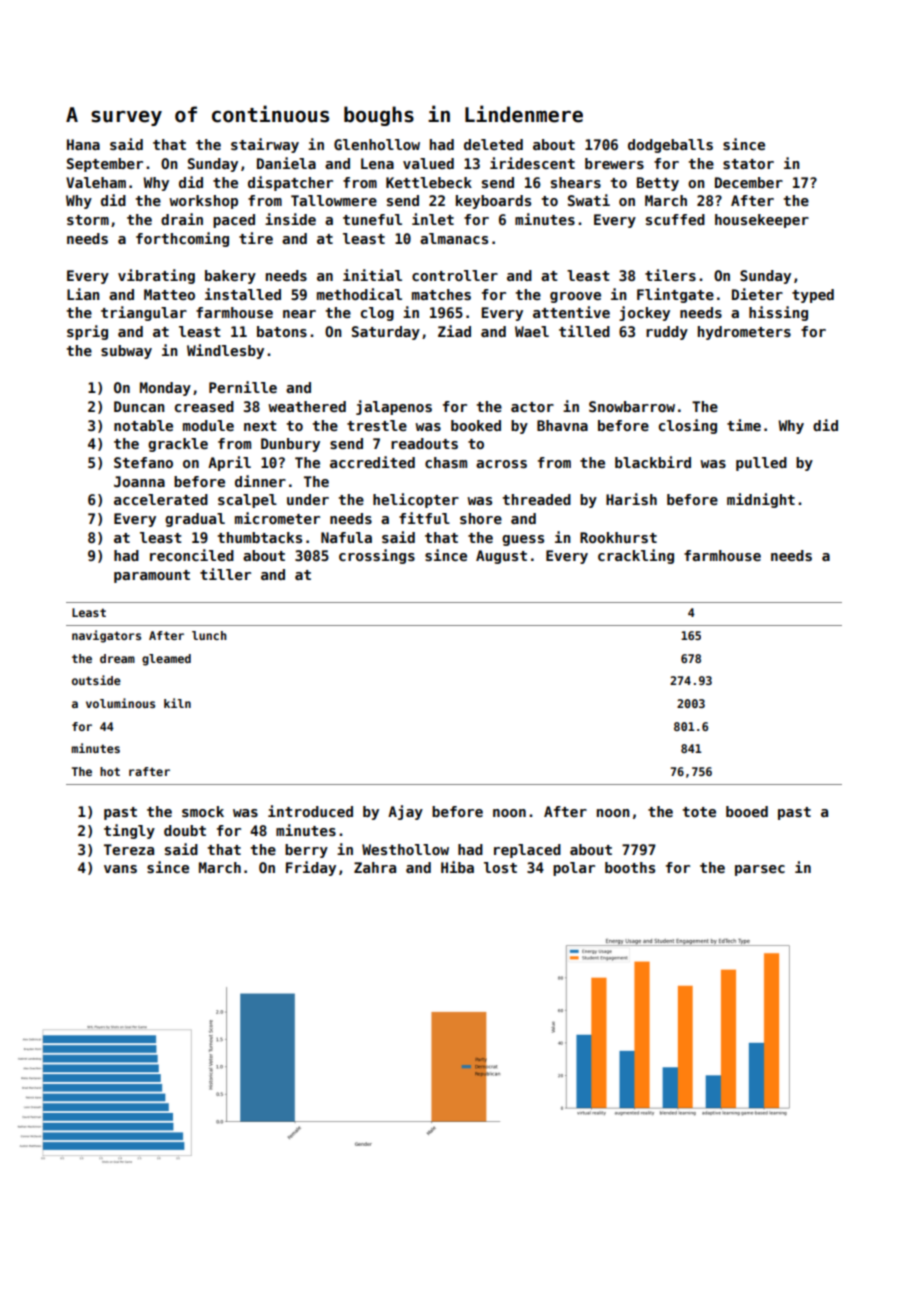 The width and height of the page is (908, 1316). Describe the element at coordinates (129, 831) in the page. I see `tingly` at that location.
